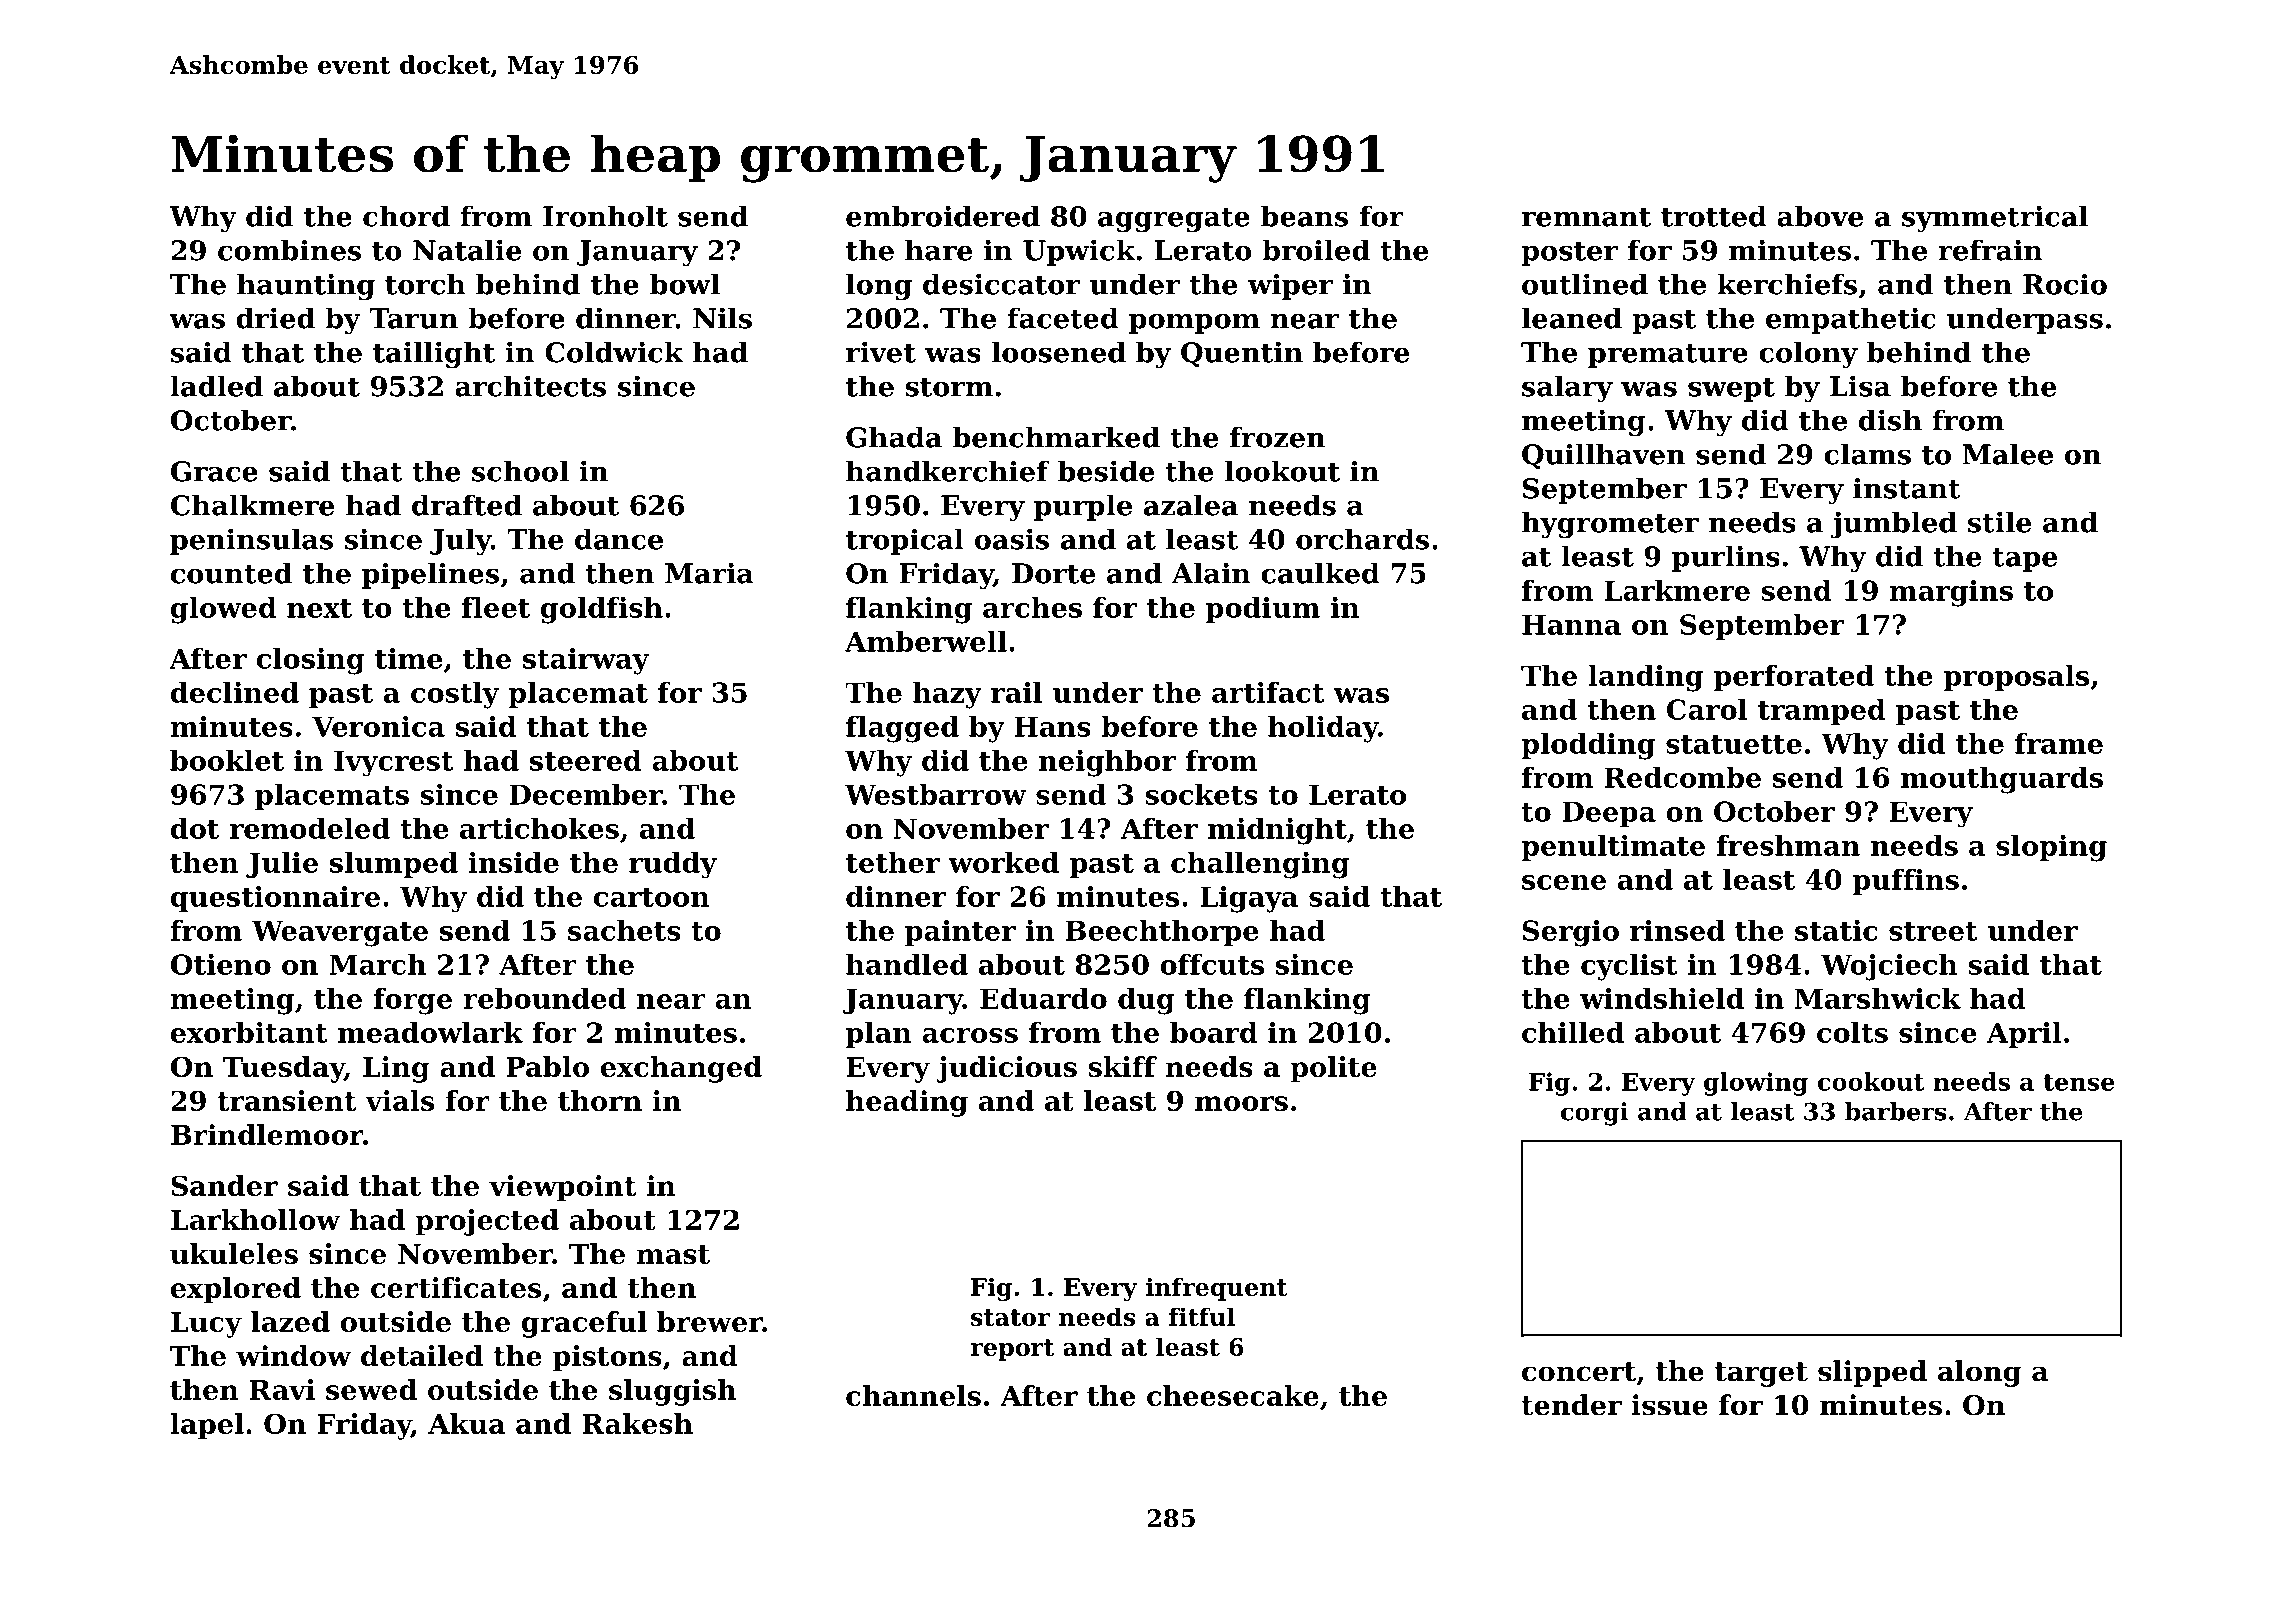 The height and width of the screenshot is (1620, 2292). What do you see at coordinates (425, 284) in the screenshot?
I see `torch` at bounding box center [425, 284].
